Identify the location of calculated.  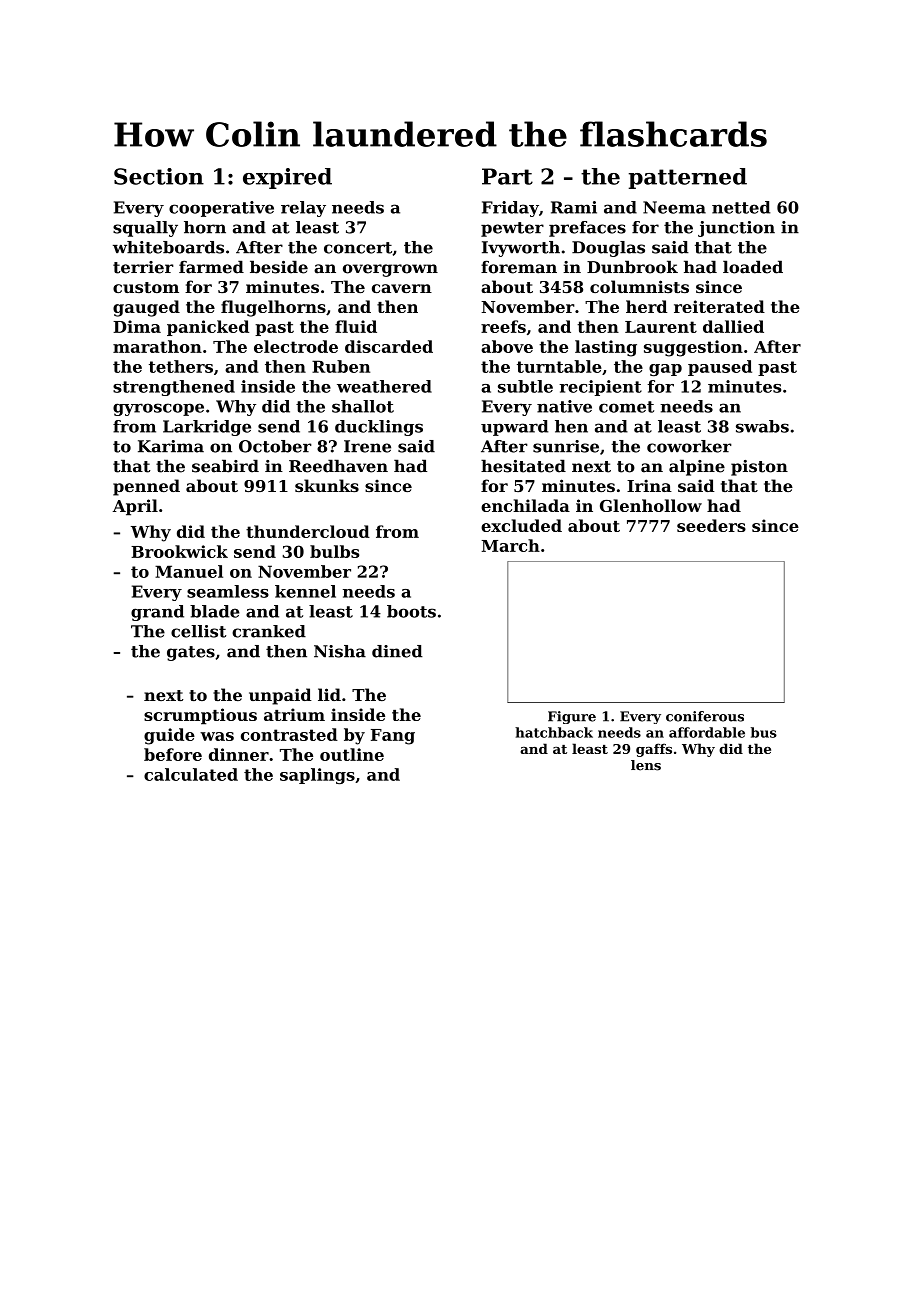
(191, 774).
